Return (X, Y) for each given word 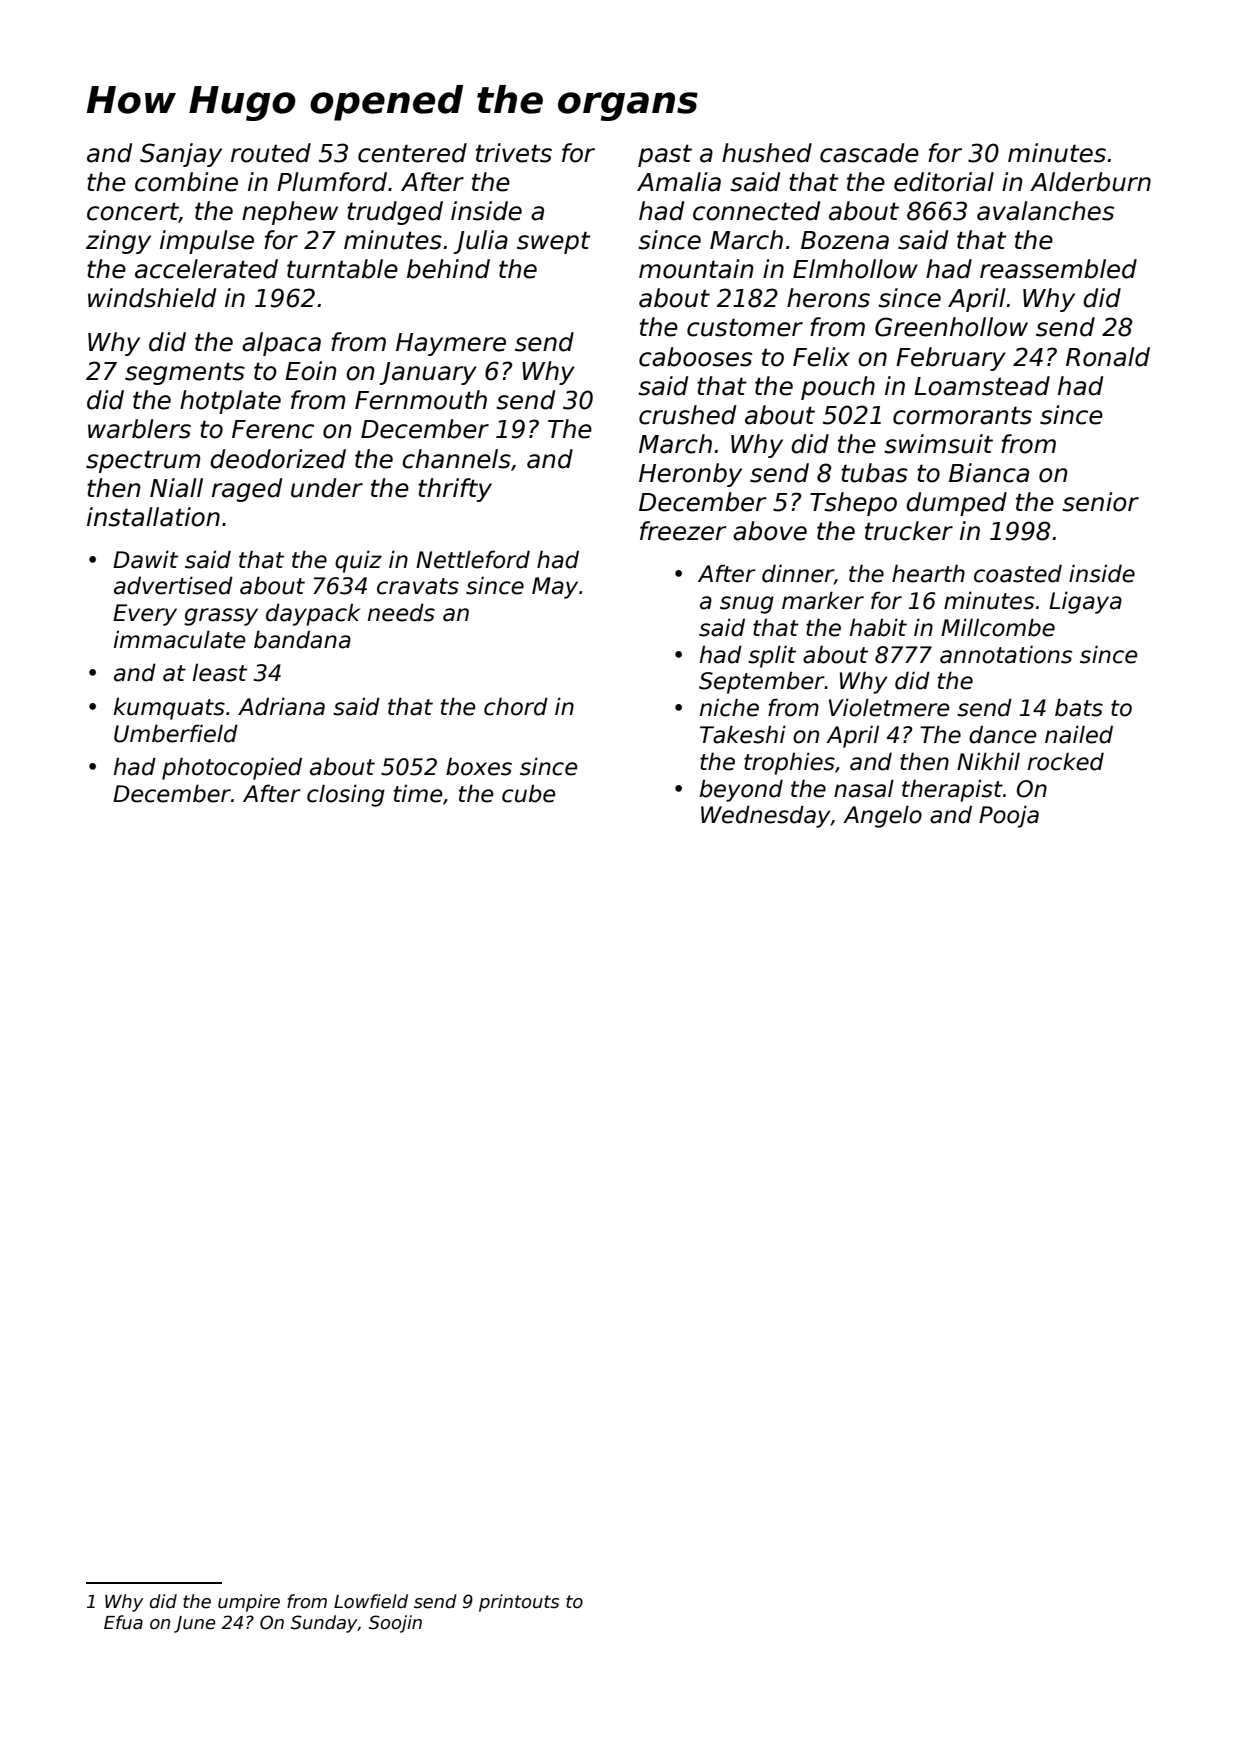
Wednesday (766, 816)
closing (346, 795)
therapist (952, 790)
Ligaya (1085, 602)
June (195, 1624)
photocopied (232, 768)
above (770, 531)
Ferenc (273, 429)
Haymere (451, 344)
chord (516, 706)
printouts (519, 1603)
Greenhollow (951, 327)
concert (133, 213)
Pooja (1009, 816)
